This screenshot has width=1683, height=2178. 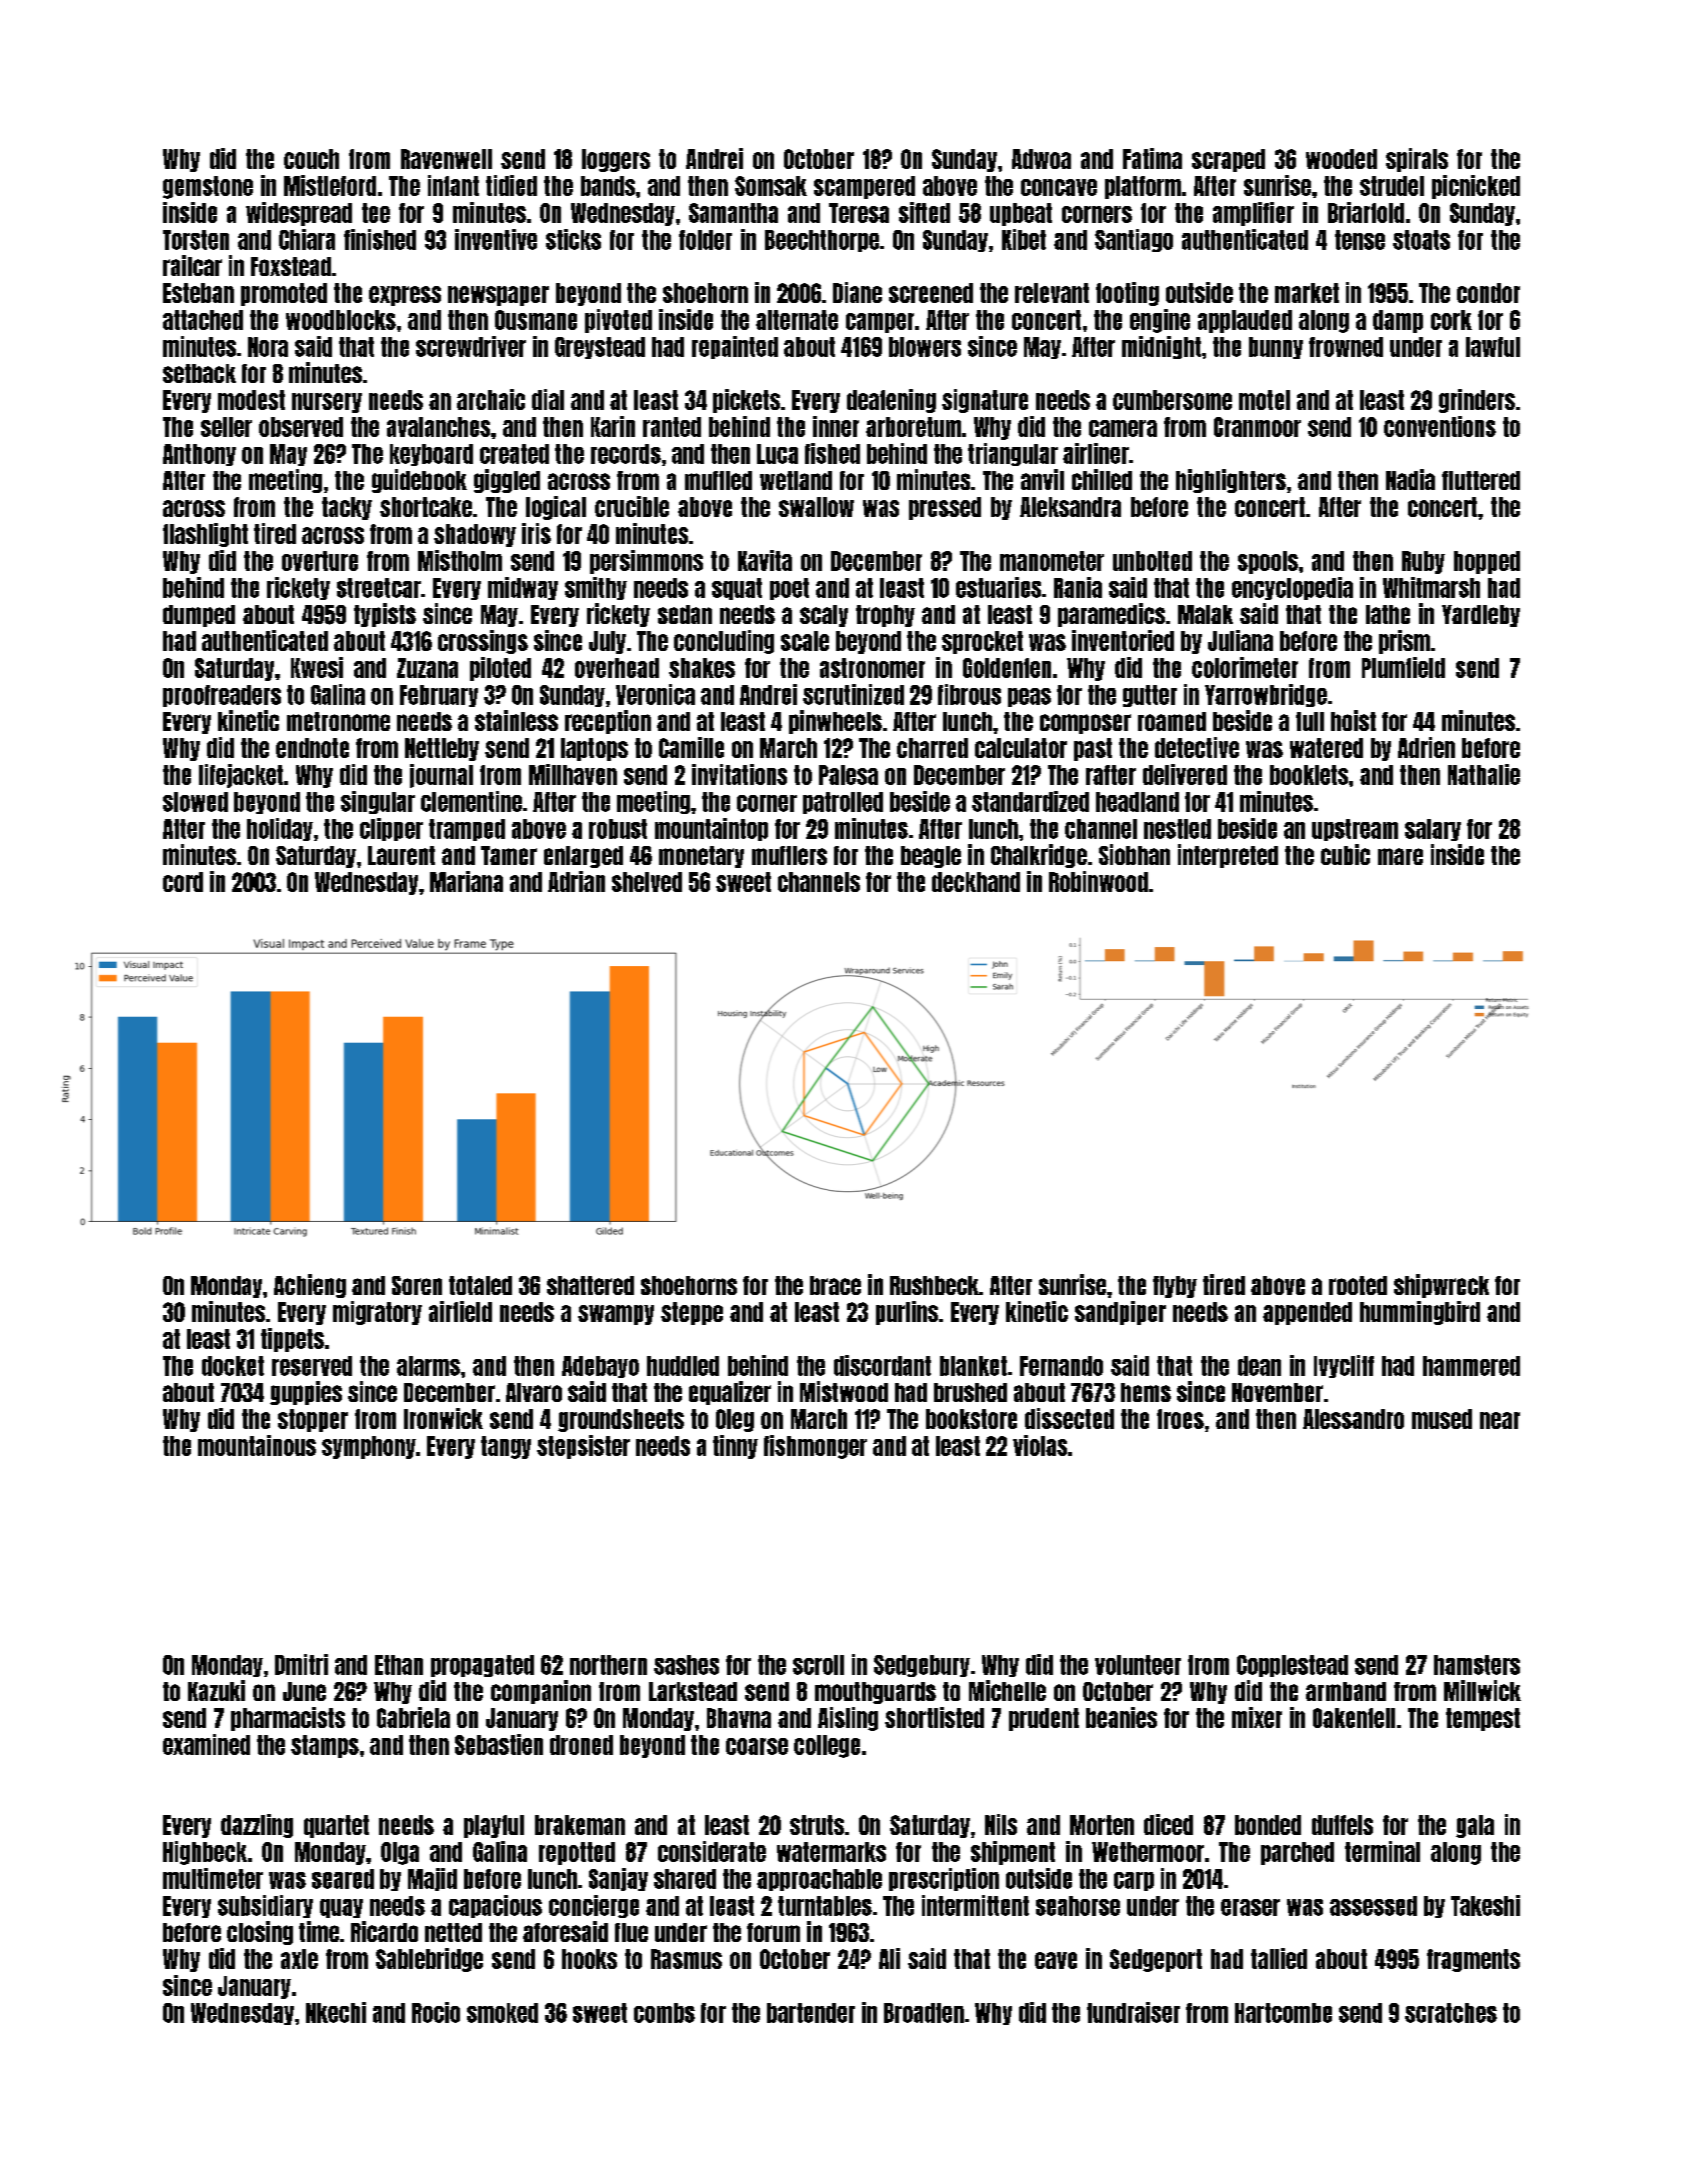 I want to click on Plumfield, so click(x=1403, y=667).
